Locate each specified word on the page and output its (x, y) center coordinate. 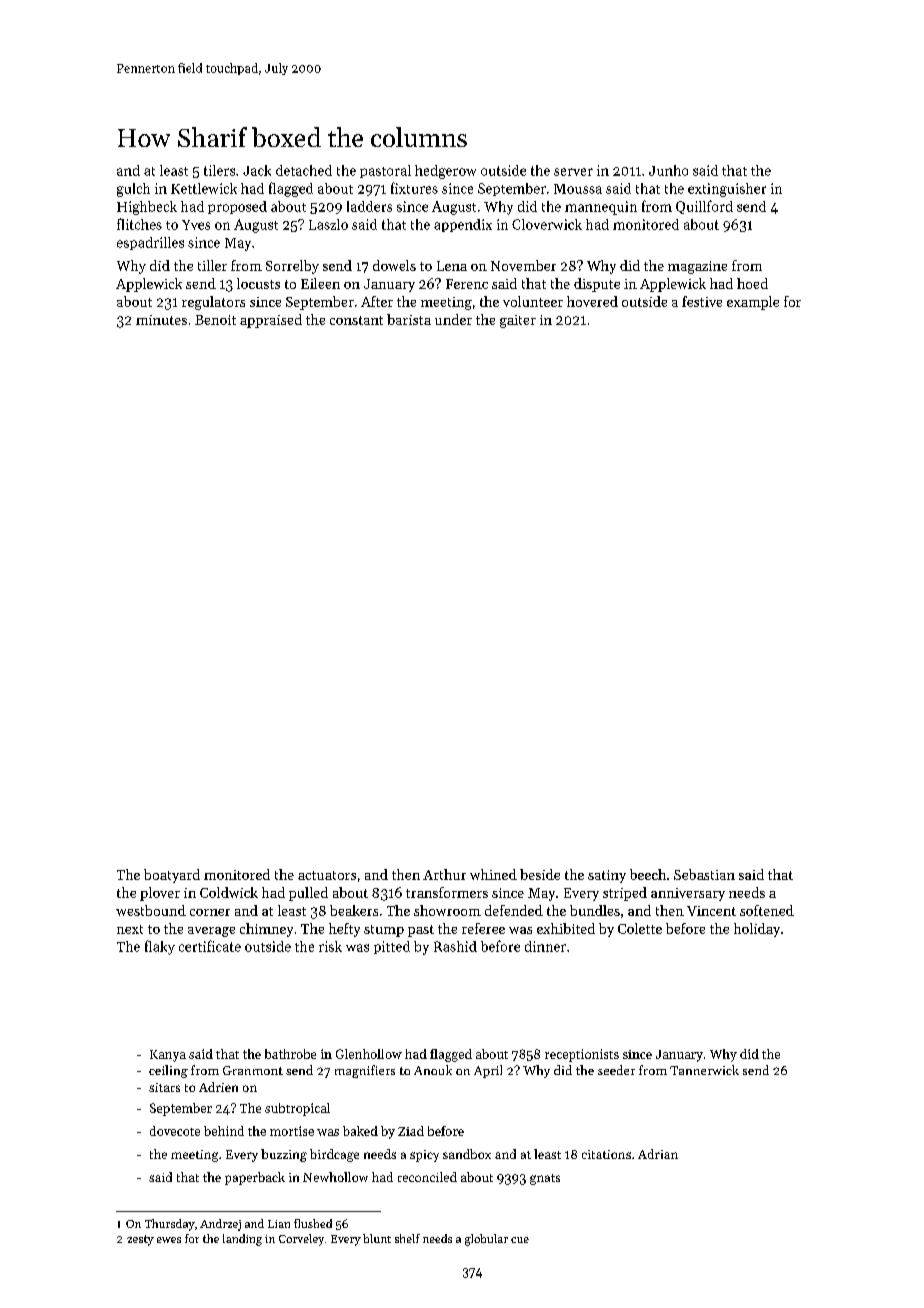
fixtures (414, 188)
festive (702, 301)
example (753, 303)
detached (304, 170)
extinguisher (727, 190)
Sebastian (704, 874)
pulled (308, 894)
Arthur (444, 874)
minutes (161, 320)
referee (483, 928)
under (453, 319)
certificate (210, 946)
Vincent (711, 911)
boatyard (172, 876)
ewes (169, 1240)
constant (356, 320)
